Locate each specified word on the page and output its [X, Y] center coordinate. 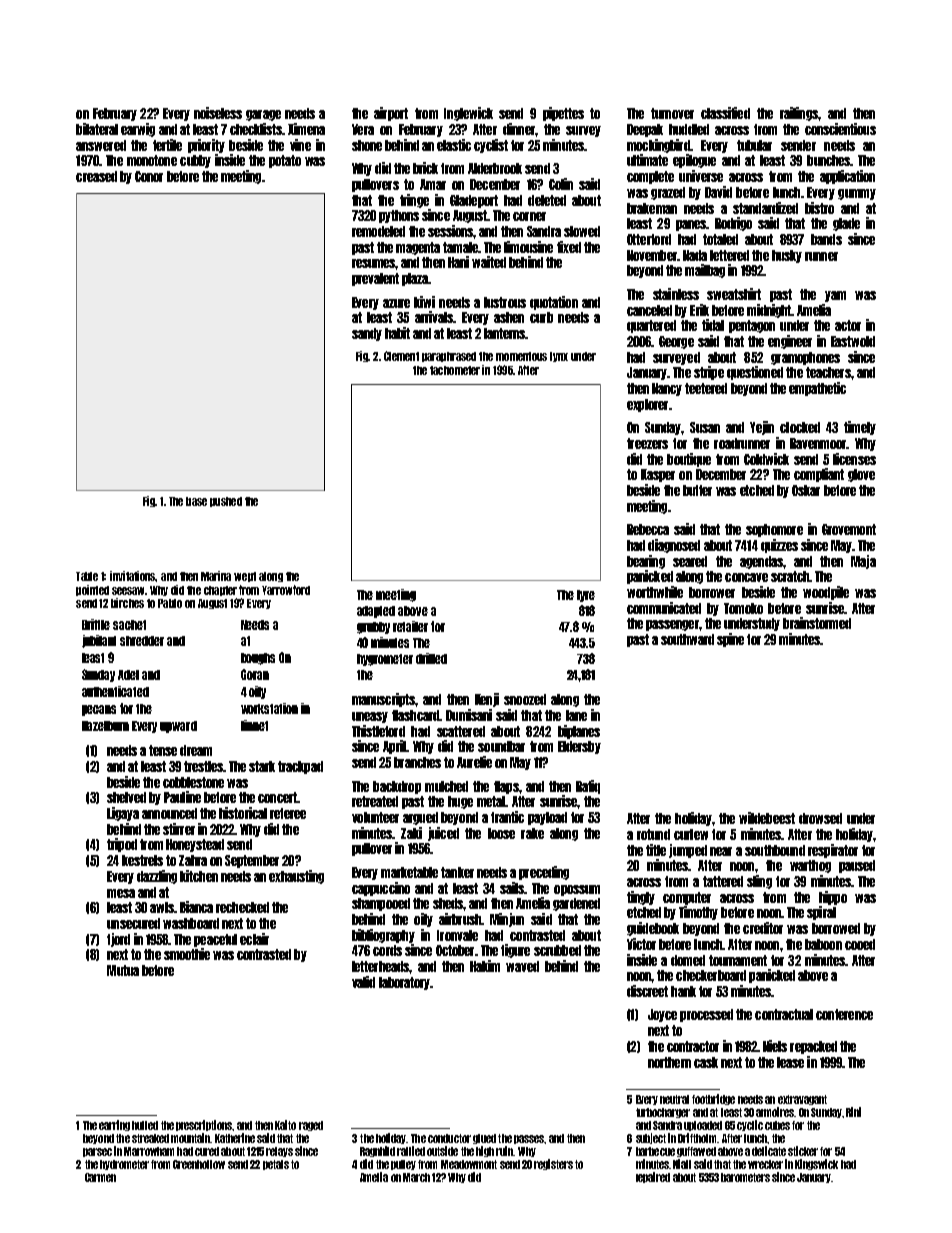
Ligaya [123, 814]
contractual [784, 1014]
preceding [544, 873]
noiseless [218, 113]
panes [691, 225]
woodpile [826, 593]
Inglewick [468, 114]
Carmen [100, 1177]
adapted [376, 612]
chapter [220, 591]
